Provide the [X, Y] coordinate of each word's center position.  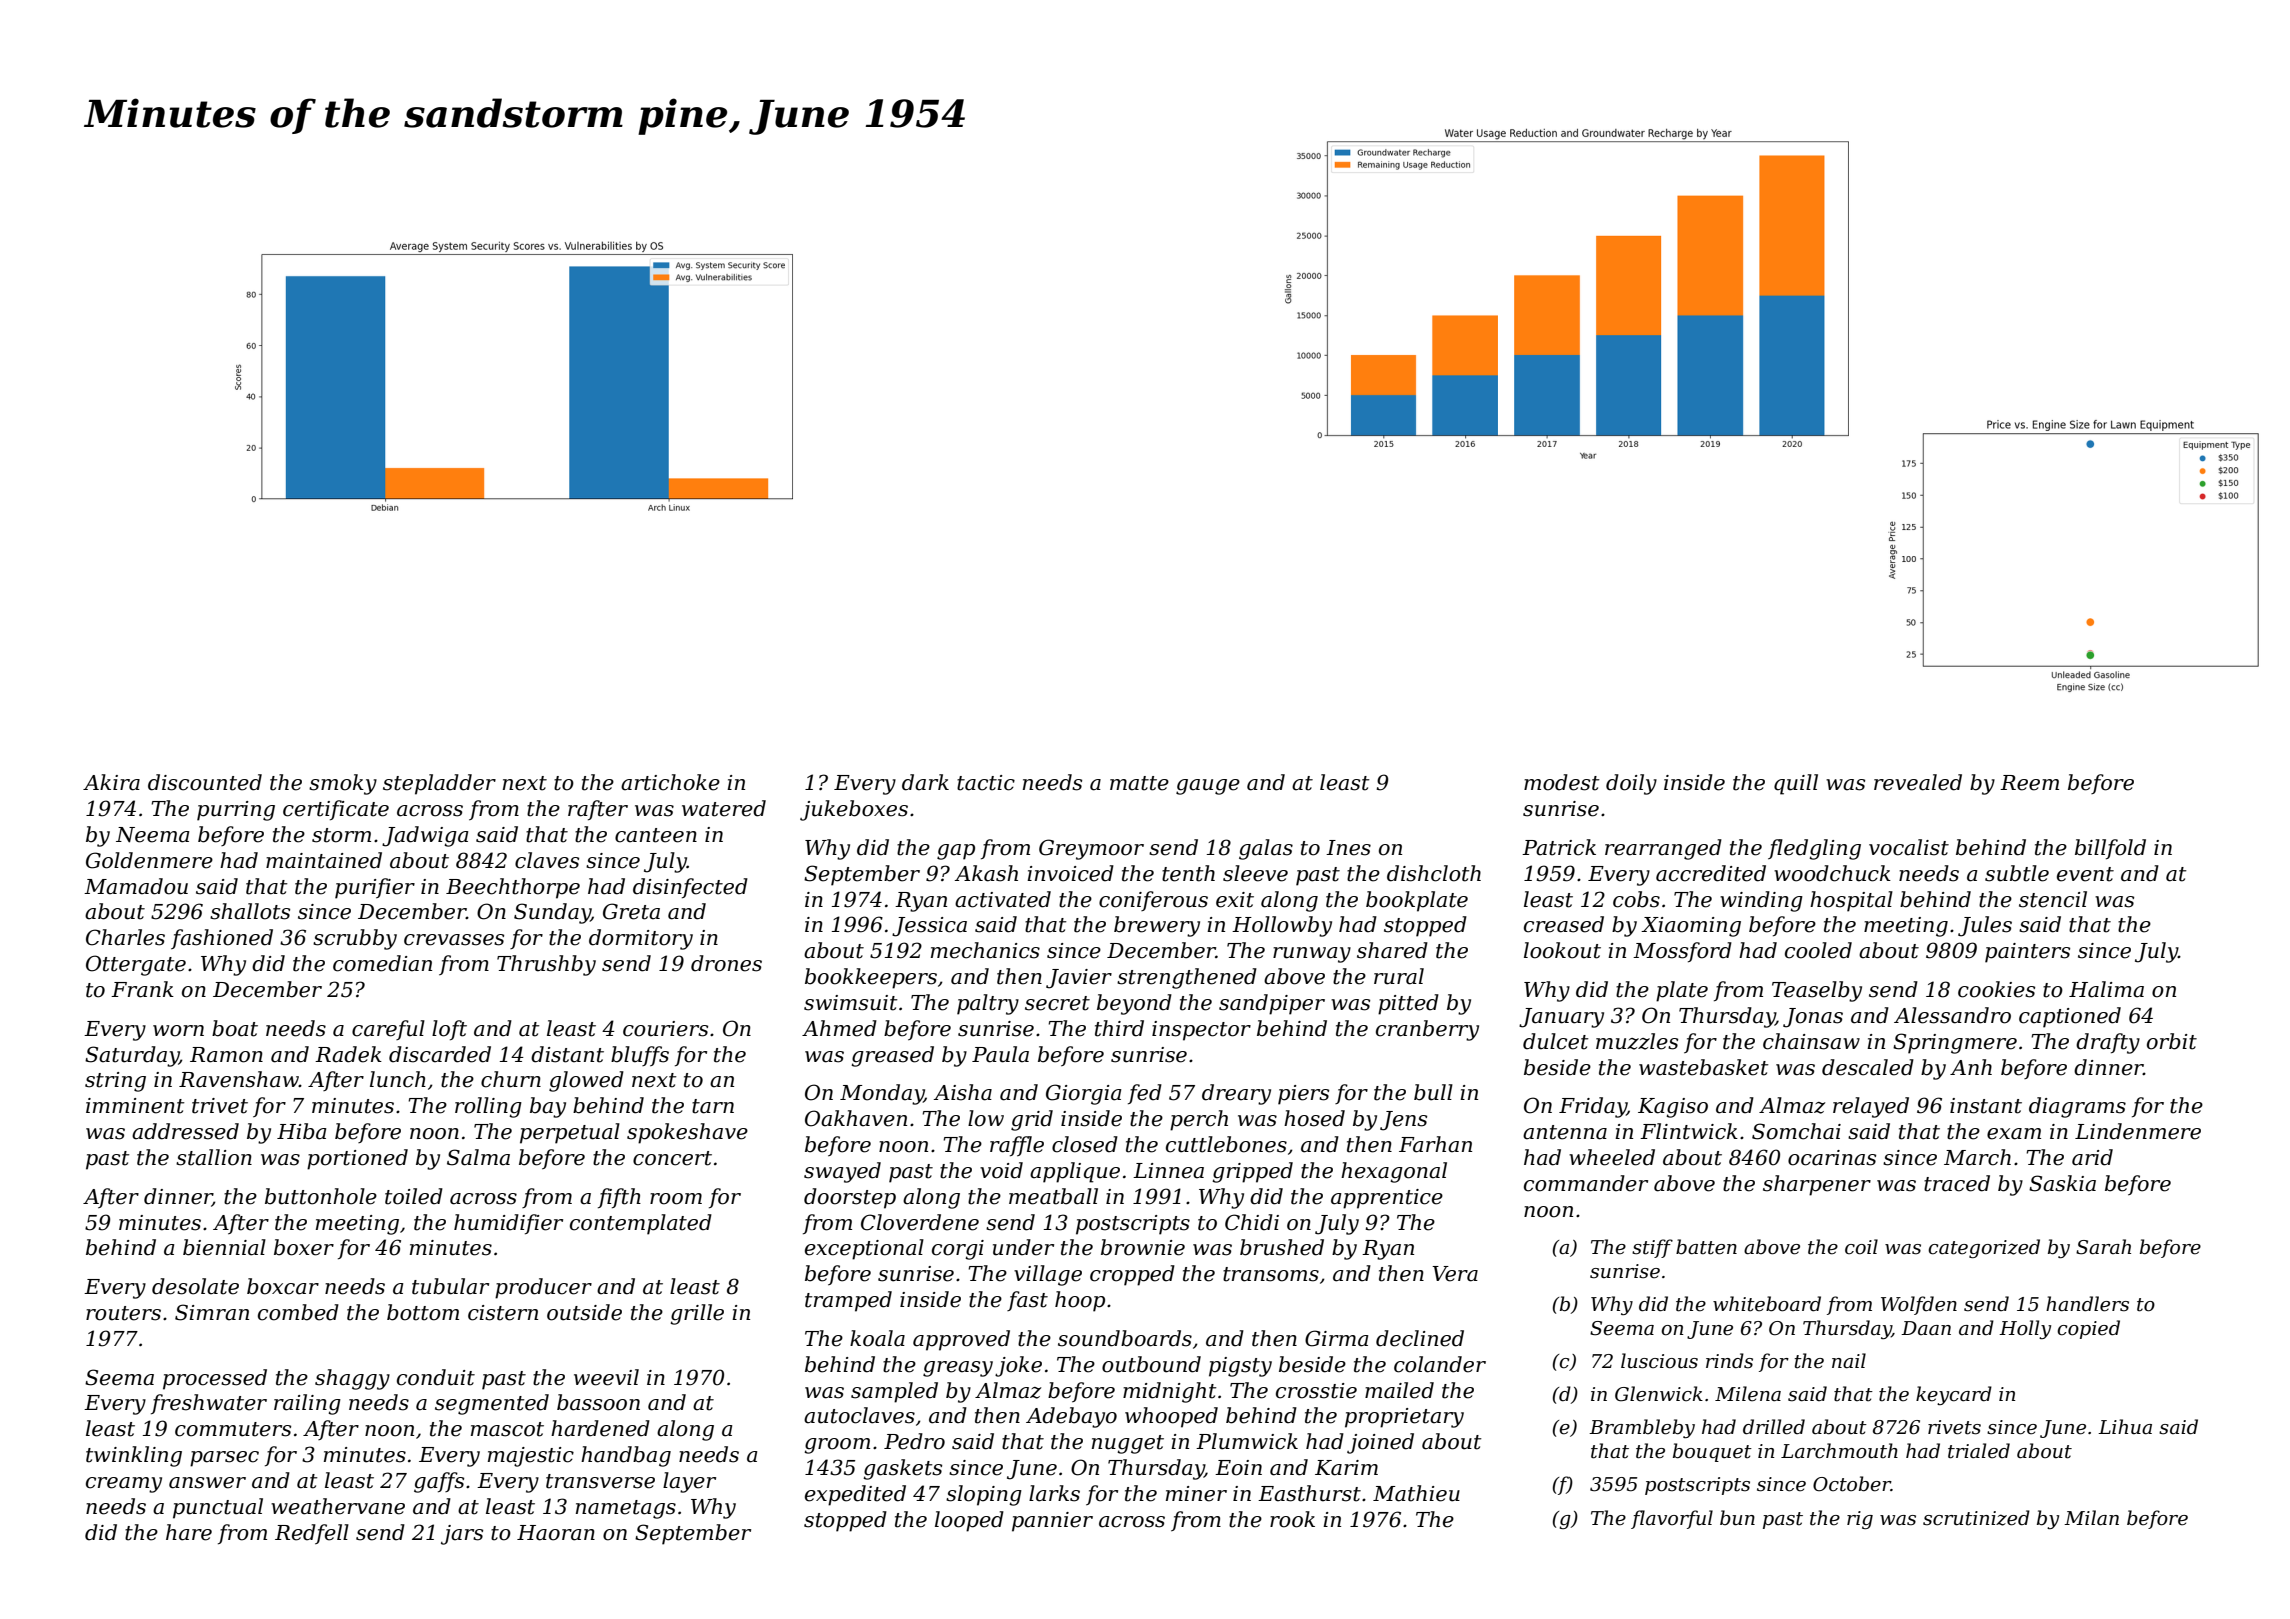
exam [2014, 1134]
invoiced [1070, 873]
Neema [152, 835]
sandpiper [1272, 1004]
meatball [1053, 1196]
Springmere [1955, 1043]
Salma [478, 1157]
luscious [1659, 1361]
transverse [600, 1481]
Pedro [914, 1441]
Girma [1336, 1338]
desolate [195, 1286]
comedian [382, 963]
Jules [1985, 926]
